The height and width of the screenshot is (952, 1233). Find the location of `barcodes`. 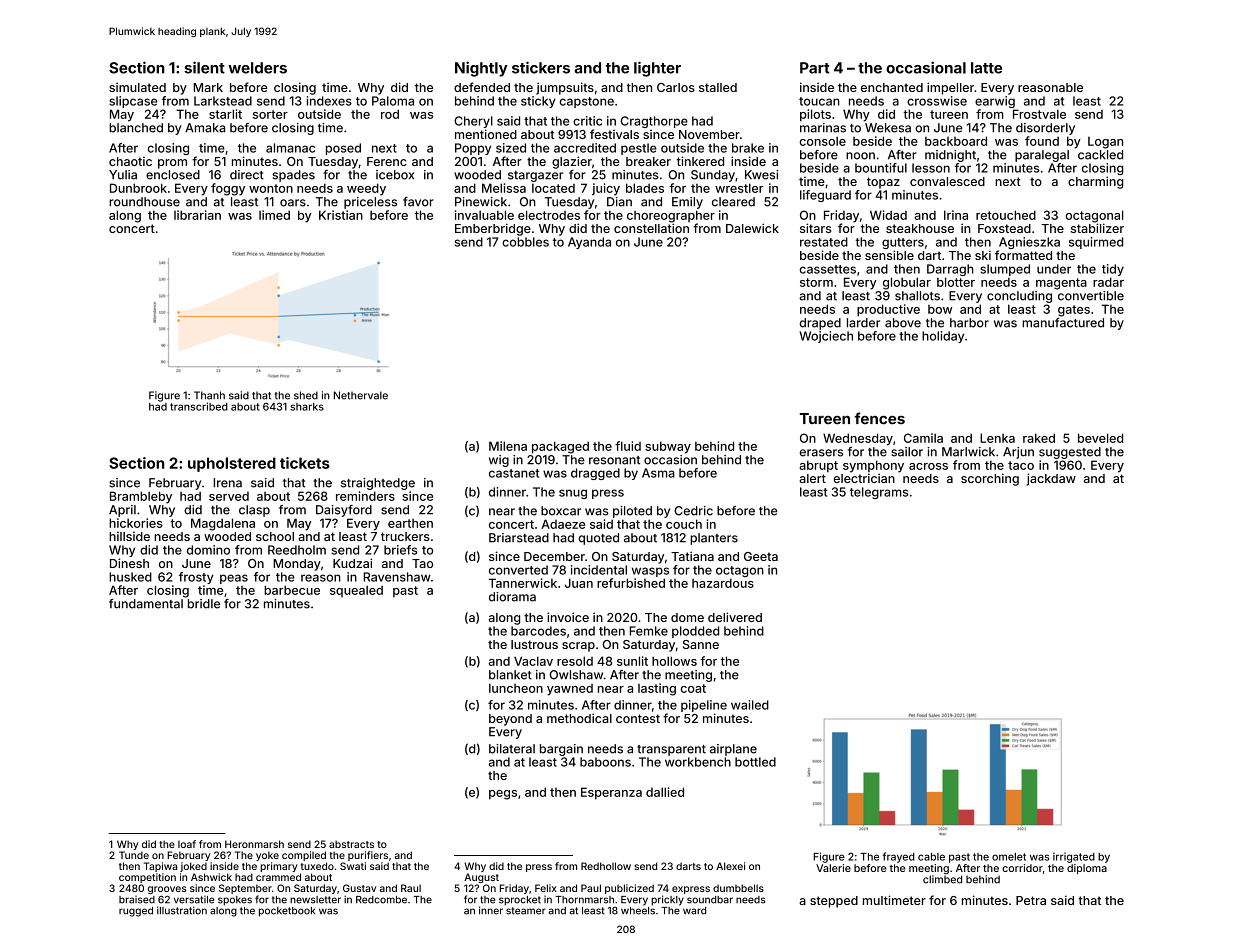

barcodes is located at coordinates (538, 631).
